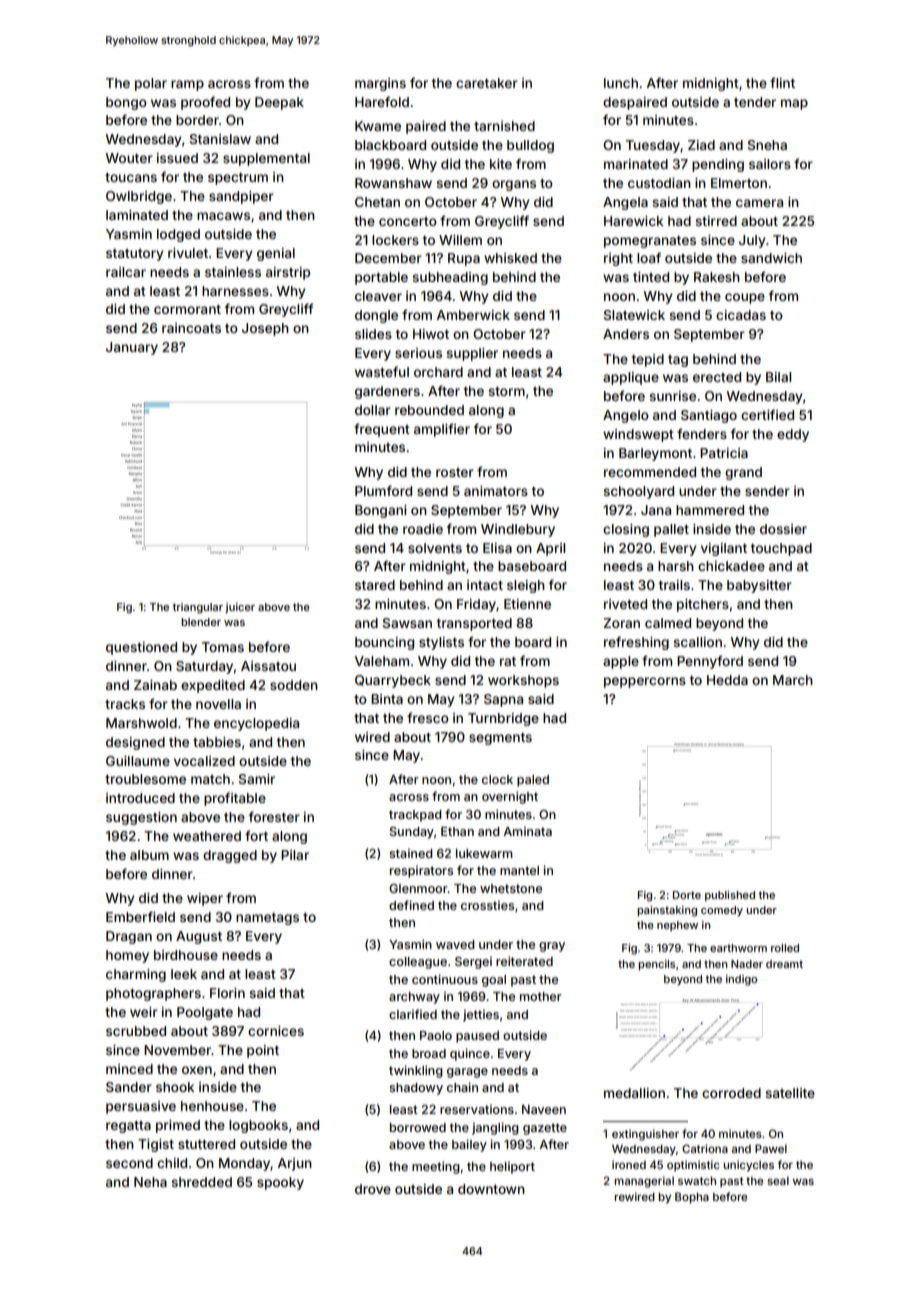 The width and height of the page is (924, 1308). Describe the element at coordinates (782, 82) in the page. I see `flint` at that location.
